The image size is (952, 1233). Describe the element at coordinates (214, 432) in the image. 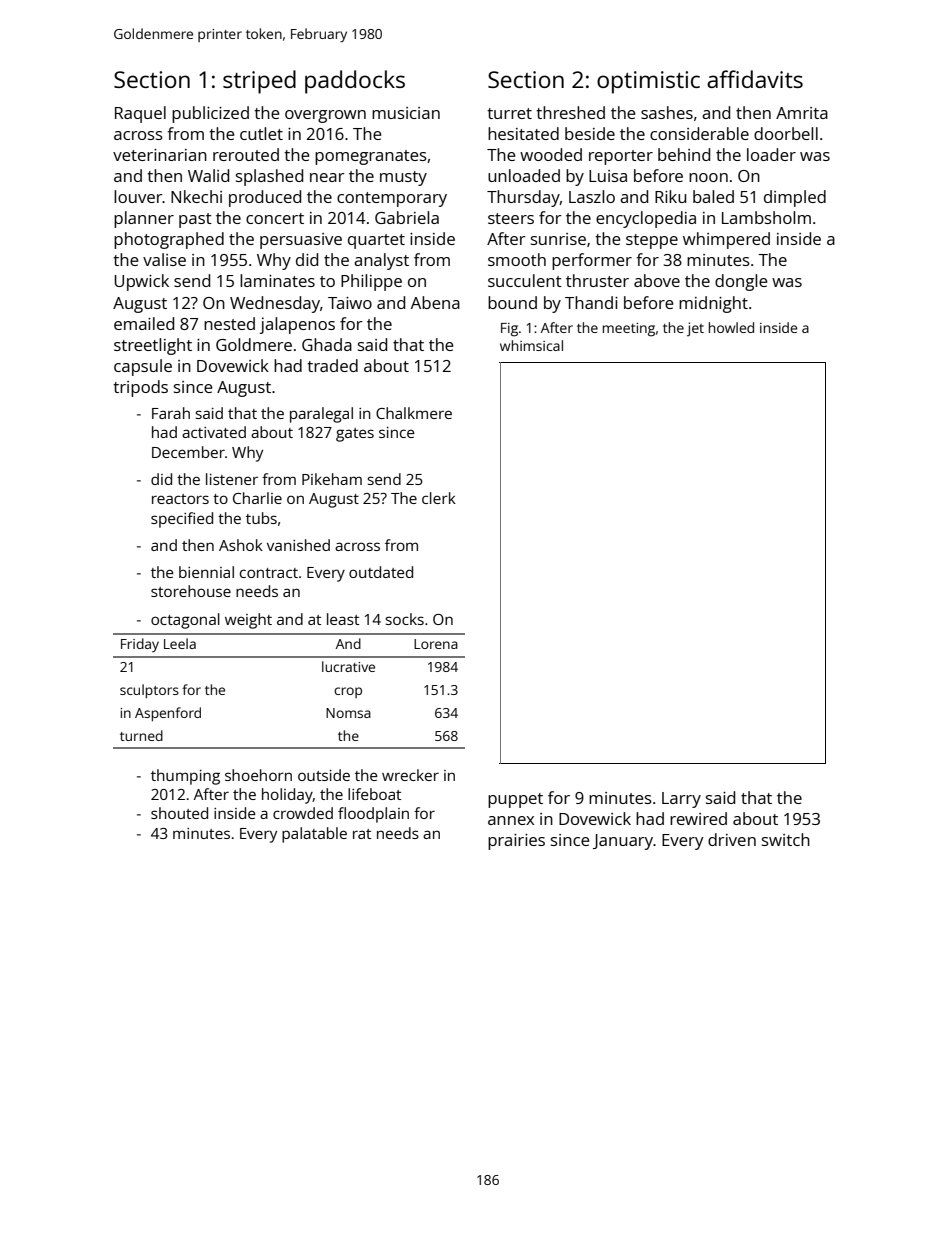

I see `activated` at that location.
